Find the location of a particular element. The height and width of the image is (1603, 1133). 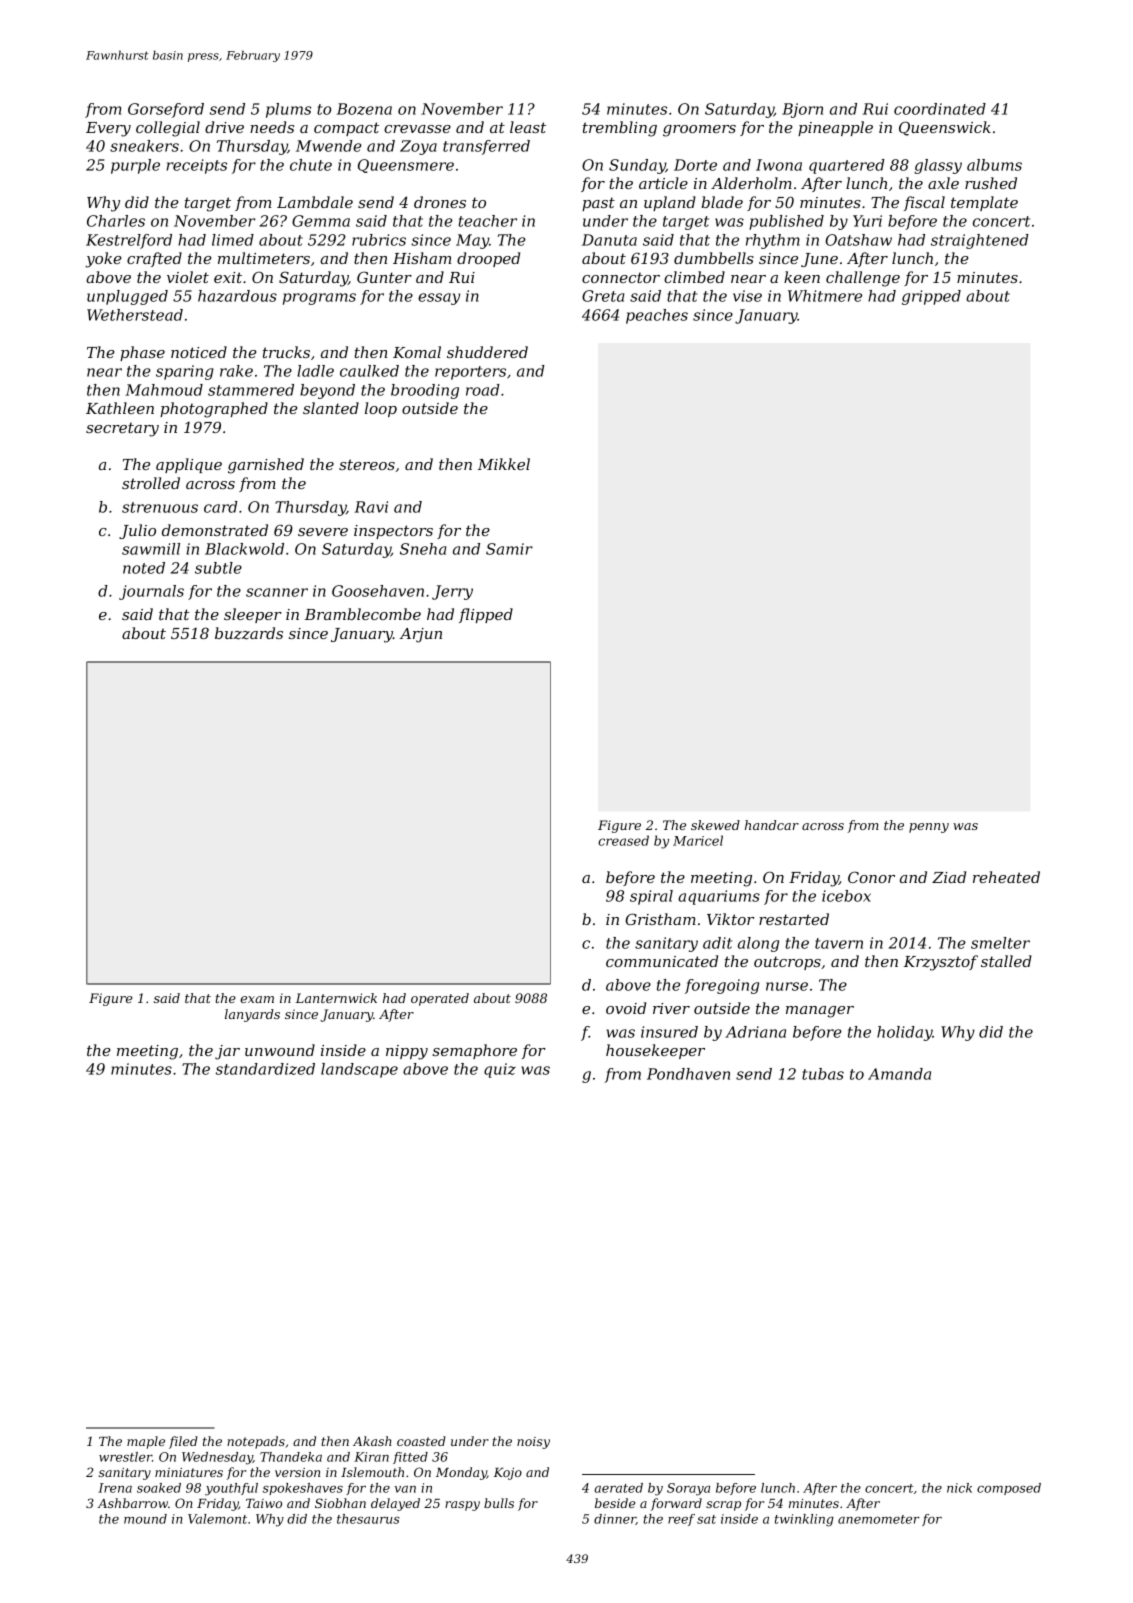

spiral is located at coordinates (651, 897).
